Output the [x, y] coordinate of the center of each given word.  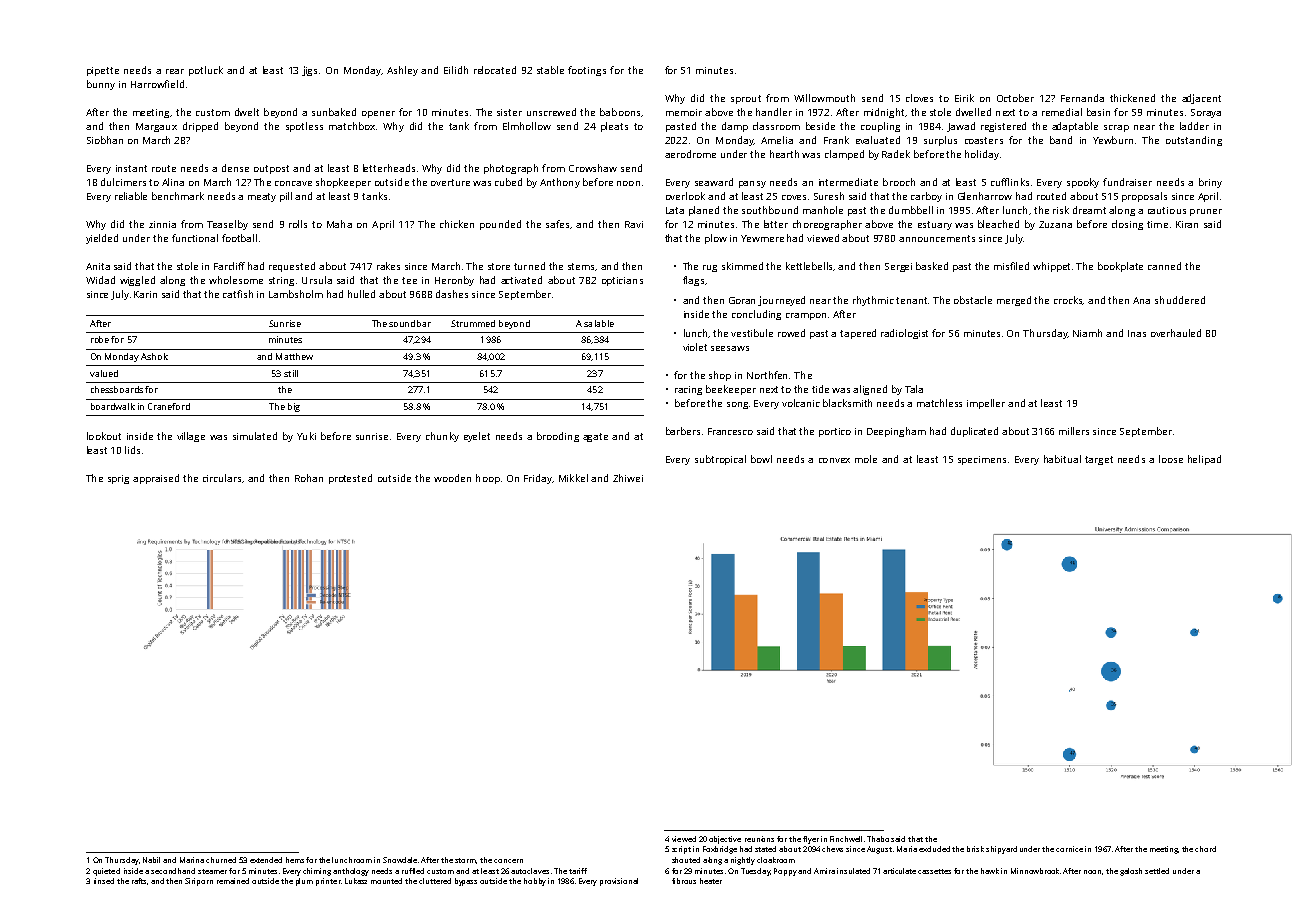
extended [266, 860]
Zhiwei [628, 478]
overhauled [1176, 333]
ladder [1194, 126]
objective [725, 840]
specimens [982, 460]
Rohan [309, 478]
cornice [1069, 849]
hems [295, 860]
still [291, 373]
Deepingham [896, 432]
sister [509, 112]
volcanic [801, 403]
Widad [100, 280]
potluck [206, 71]
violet [695, 347]
